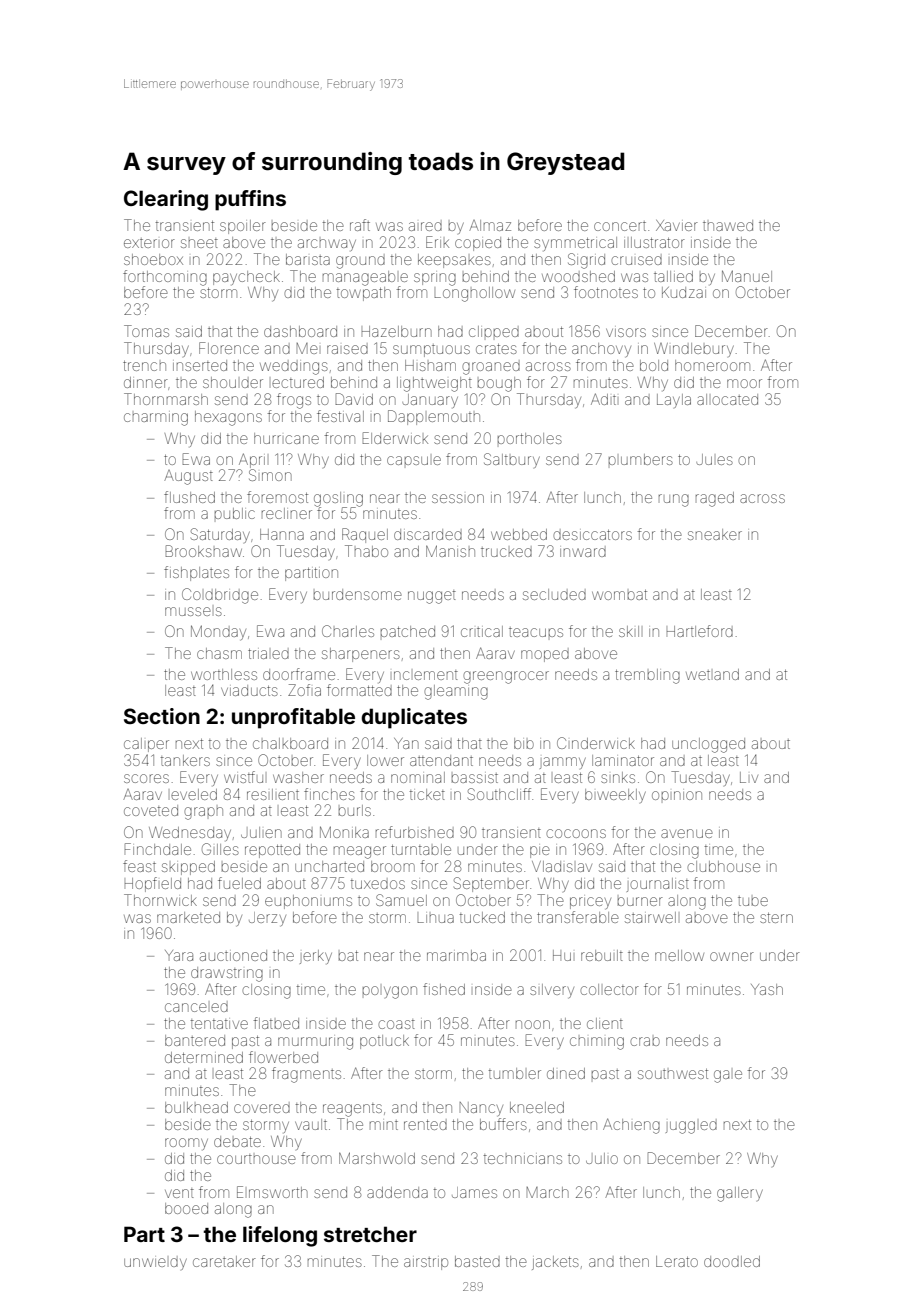 The image size is (924, 1314). What do you see at coordinates (715, 534) in the document?
I see `sneaker` at bounding box center [715, 534].
